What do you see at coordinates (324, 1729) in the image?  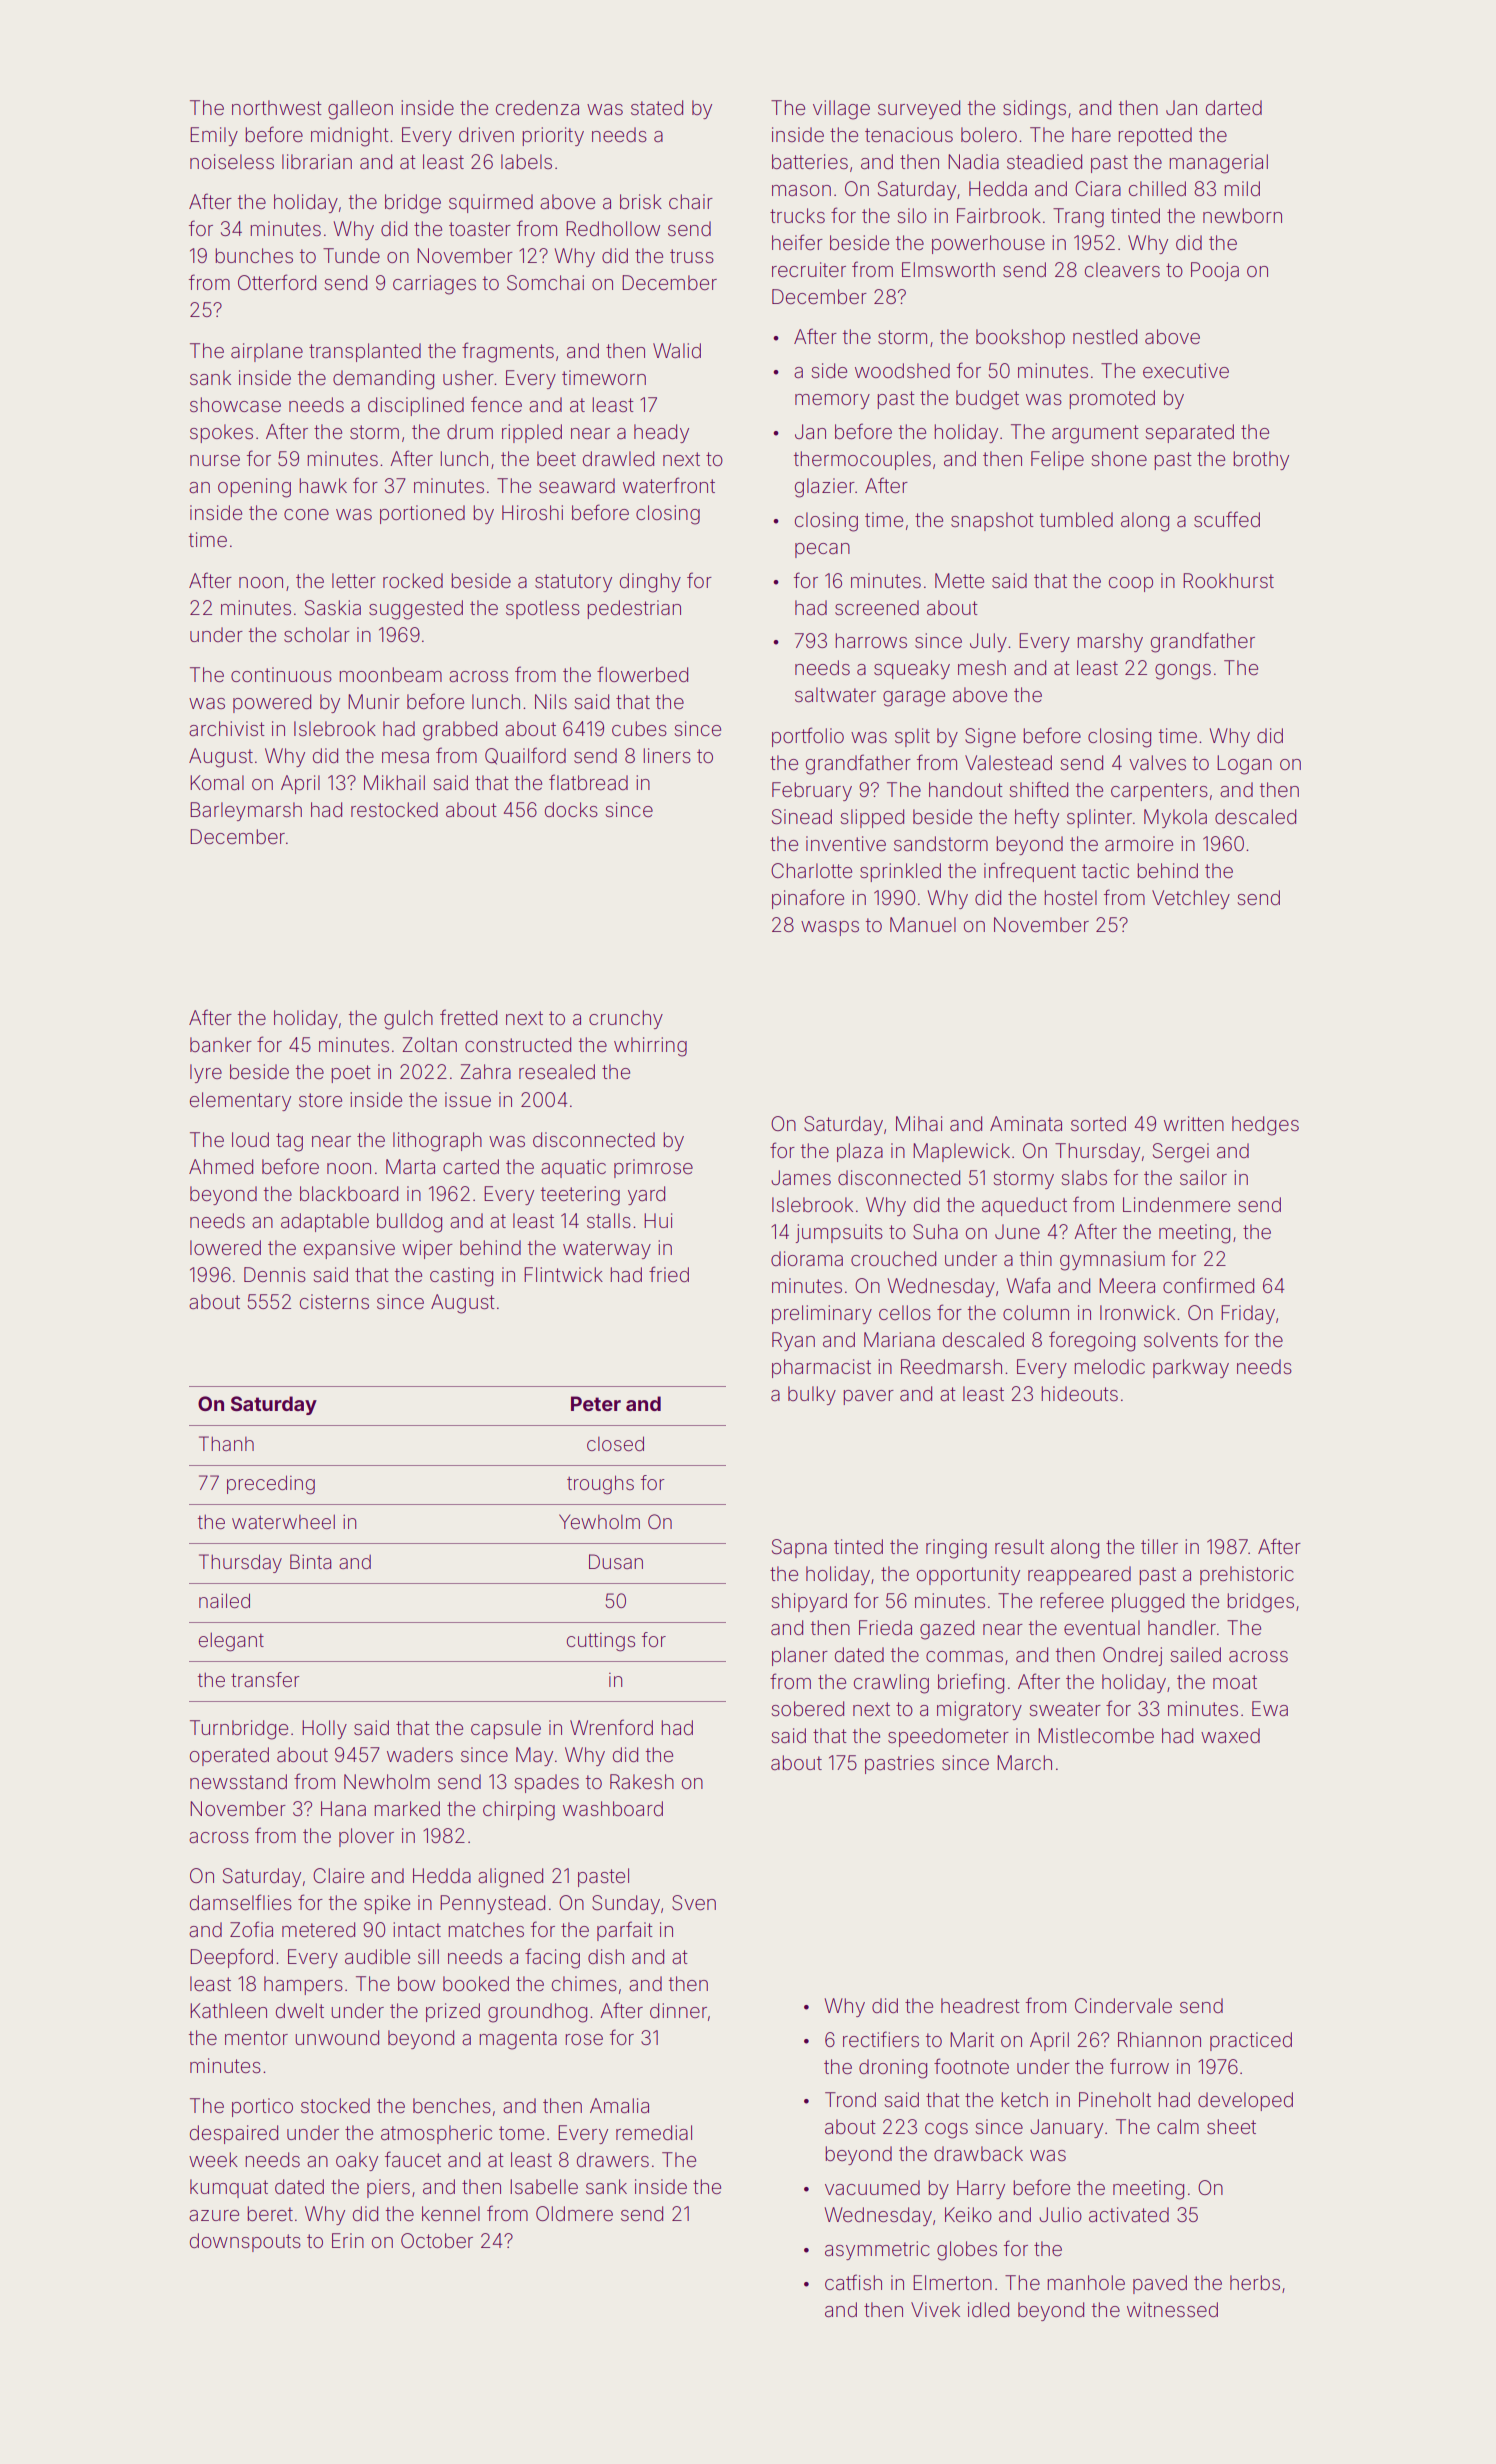 I see `Holly` at bounding box center [324, 1729].
